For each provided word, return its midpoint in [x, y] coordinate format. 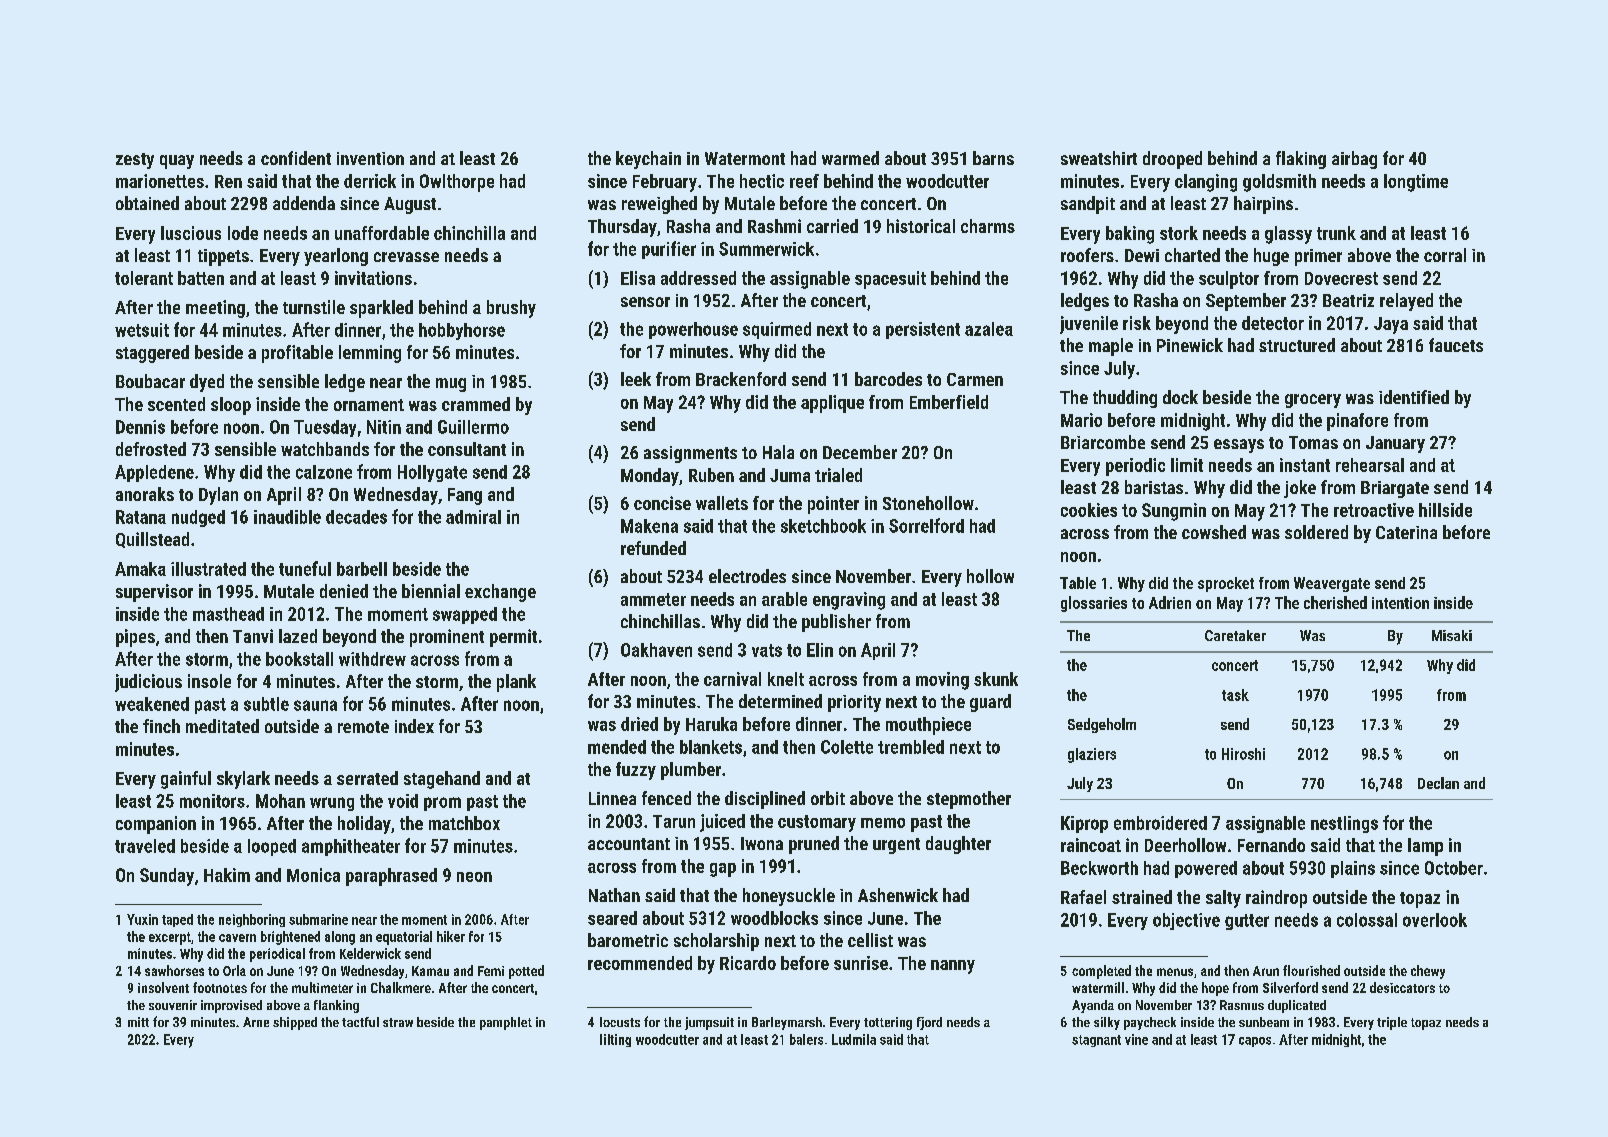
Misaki [1452, 635]
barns [993, 158]
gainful [186, 780]
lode [243, 233]
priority [854, 703]
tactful [360, 1022]
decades [356, 517]
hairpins [1263, 205]
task [1235, 695]
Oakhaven [656, 650]
